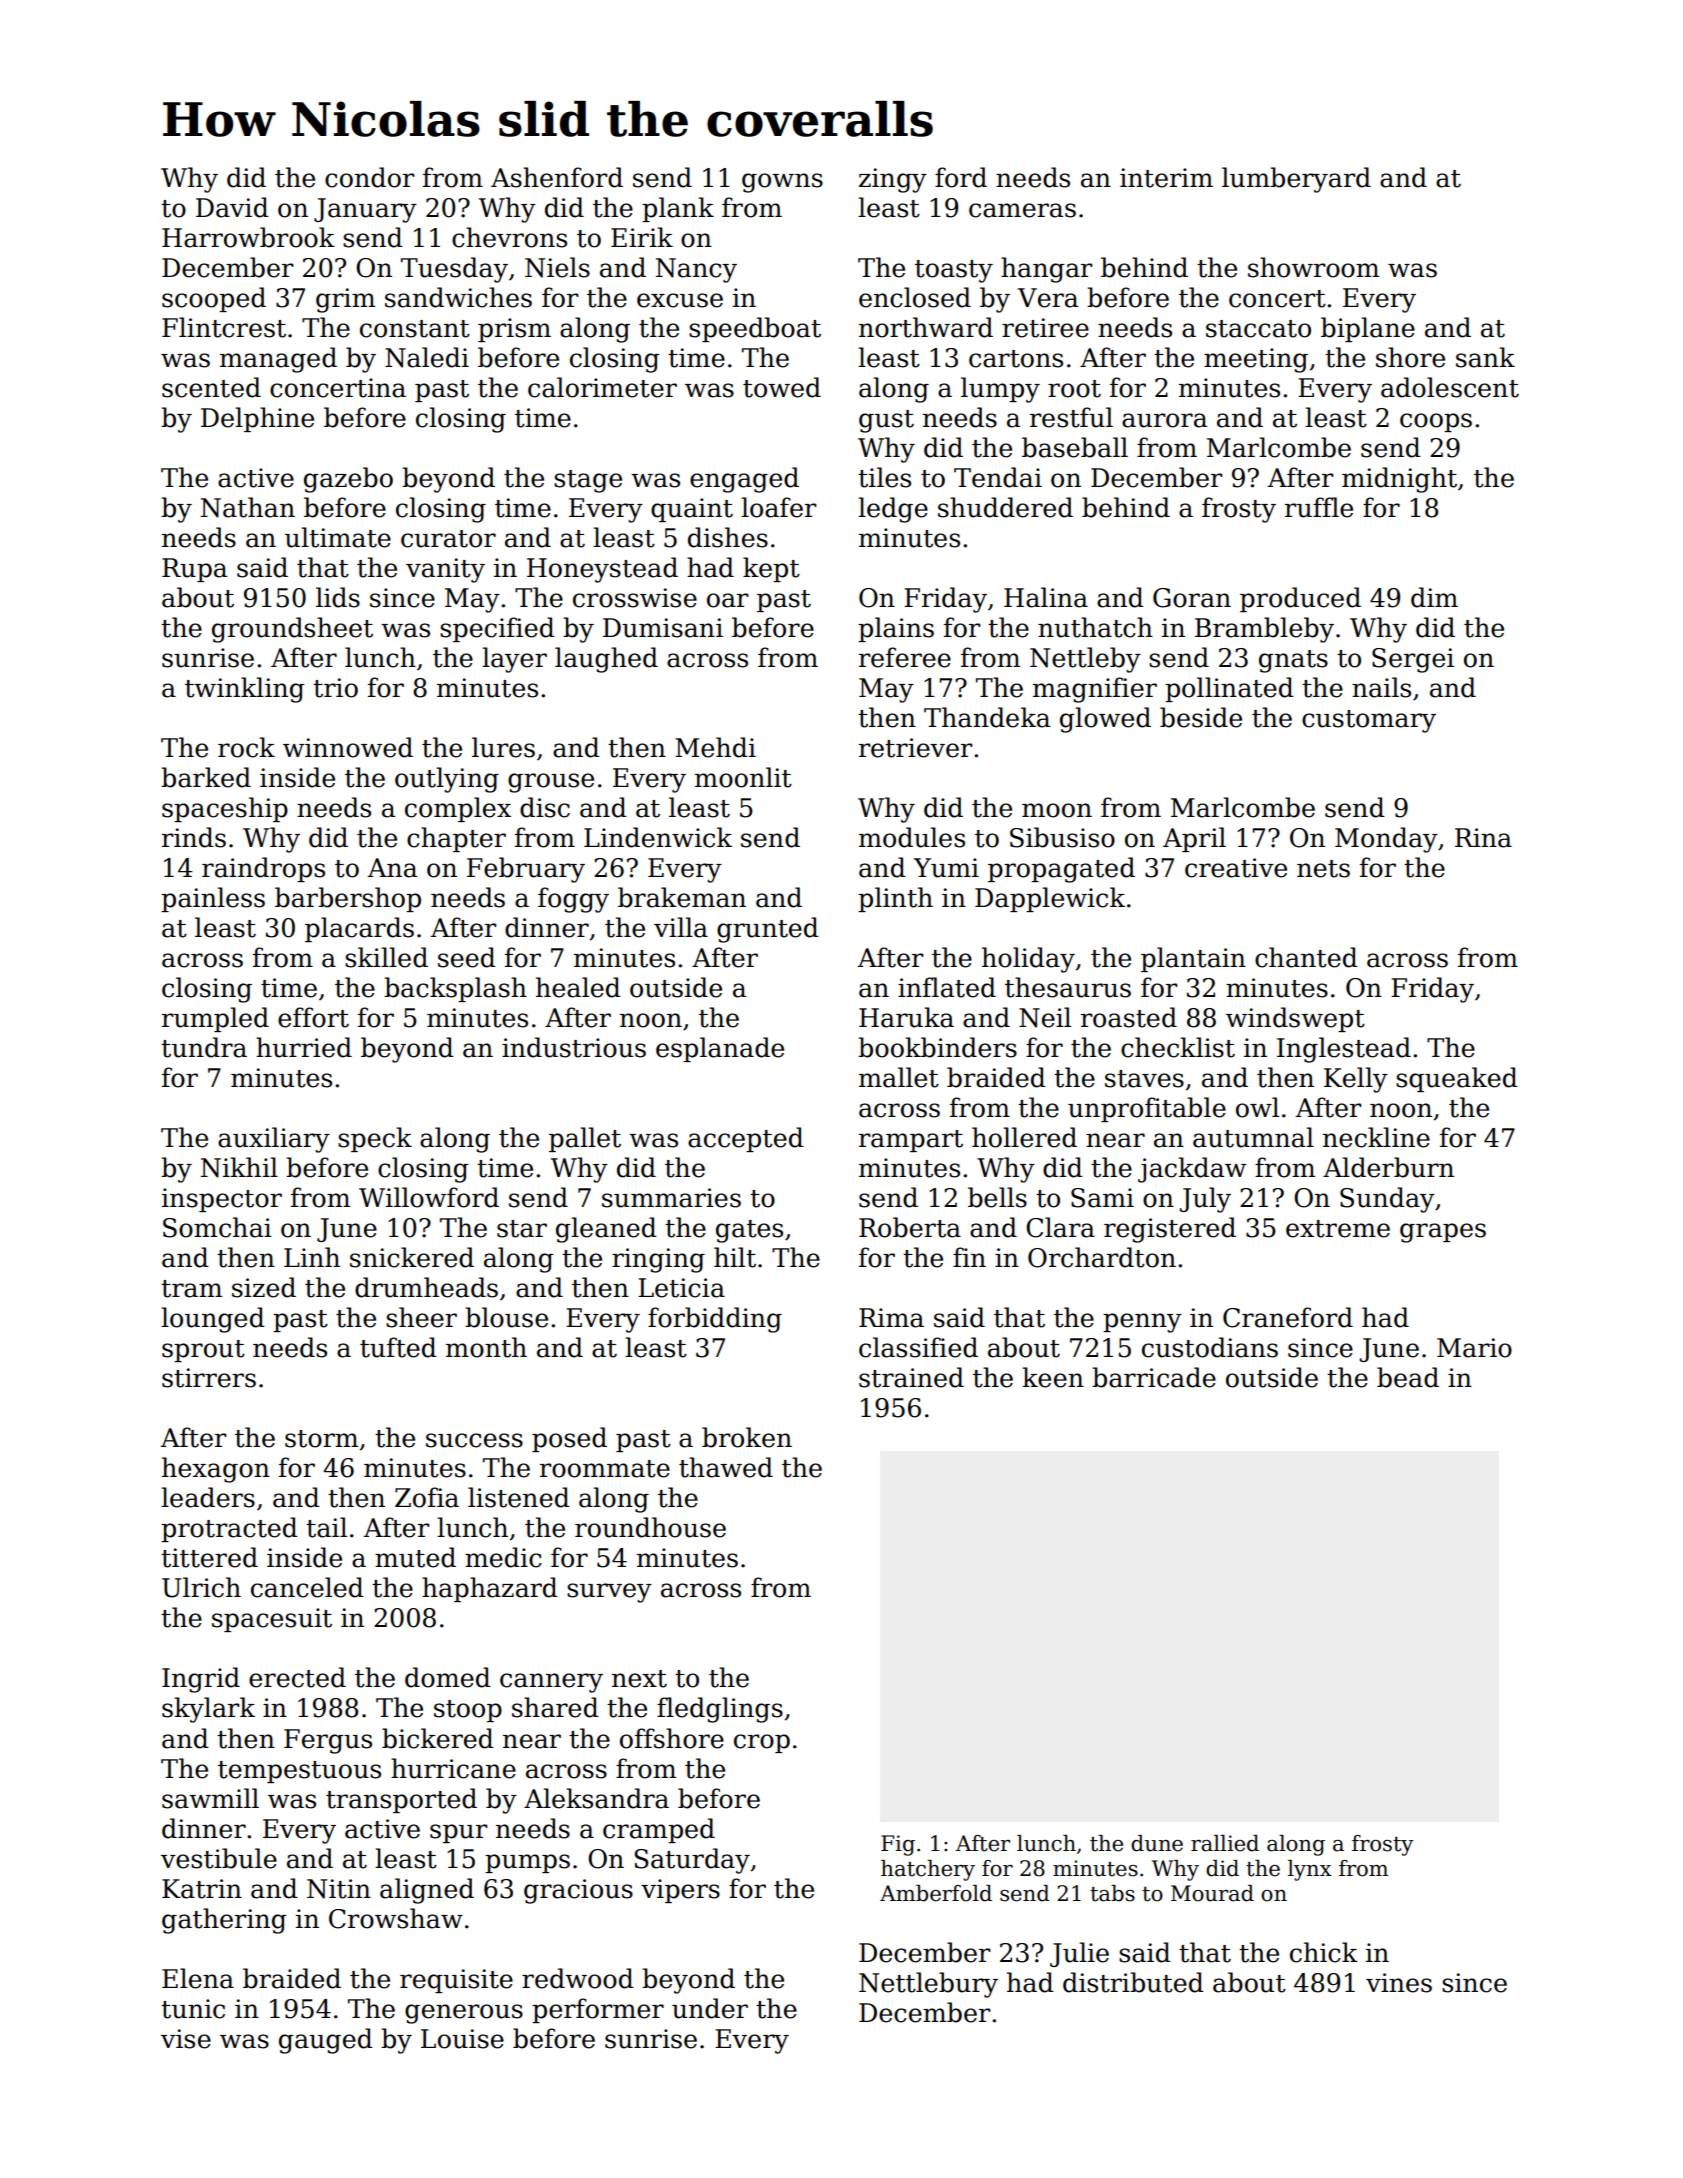  I want to click on David, so click(232, 207).
